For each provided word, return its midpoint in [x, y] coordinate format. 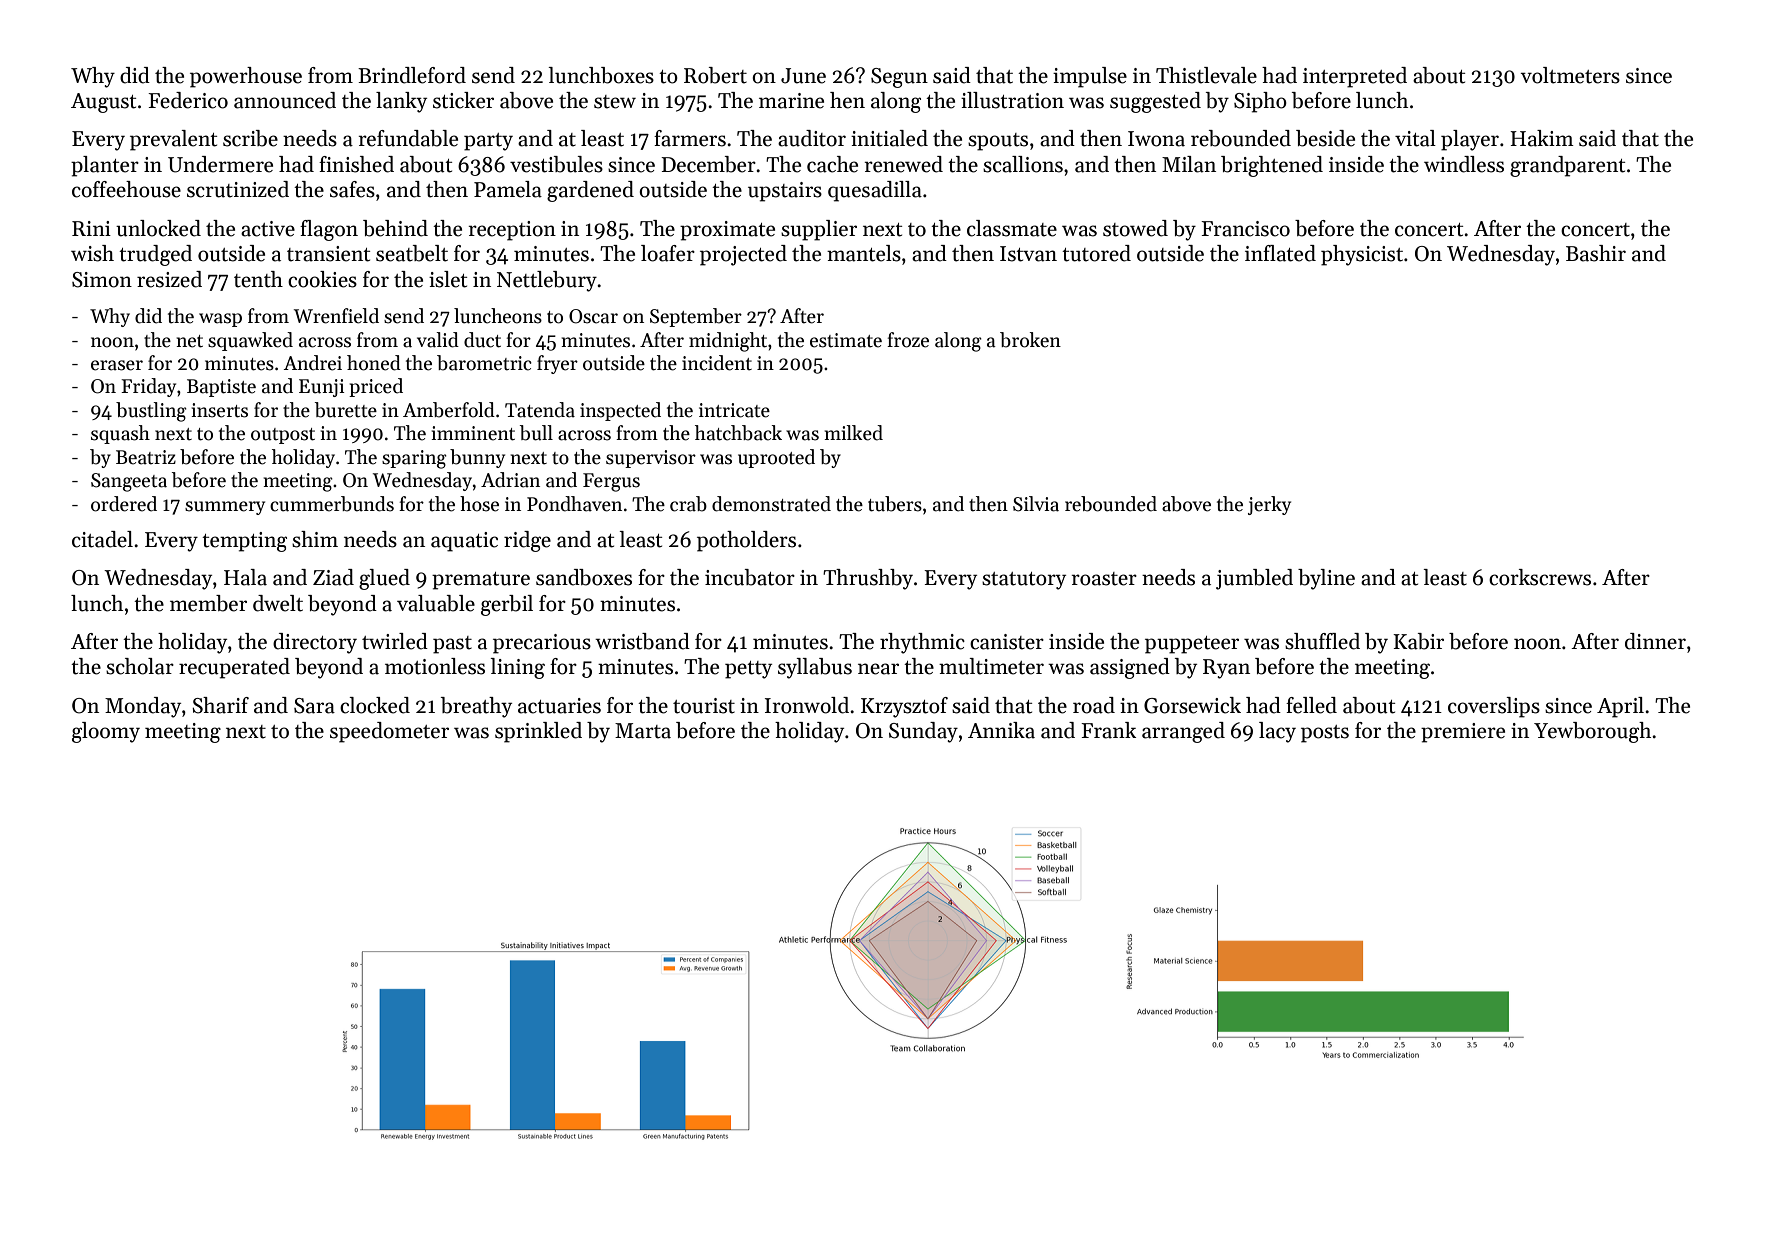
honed [374, 363]
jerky [1269, 505]
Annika [1001, 730]
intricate [734, 410]
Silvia [1036, 504]
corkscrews [1540, 577]
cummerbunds [332, 504]
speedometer [389, 732]
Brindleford [412, 75]
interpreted [1355, 77]
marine [791, 101]
